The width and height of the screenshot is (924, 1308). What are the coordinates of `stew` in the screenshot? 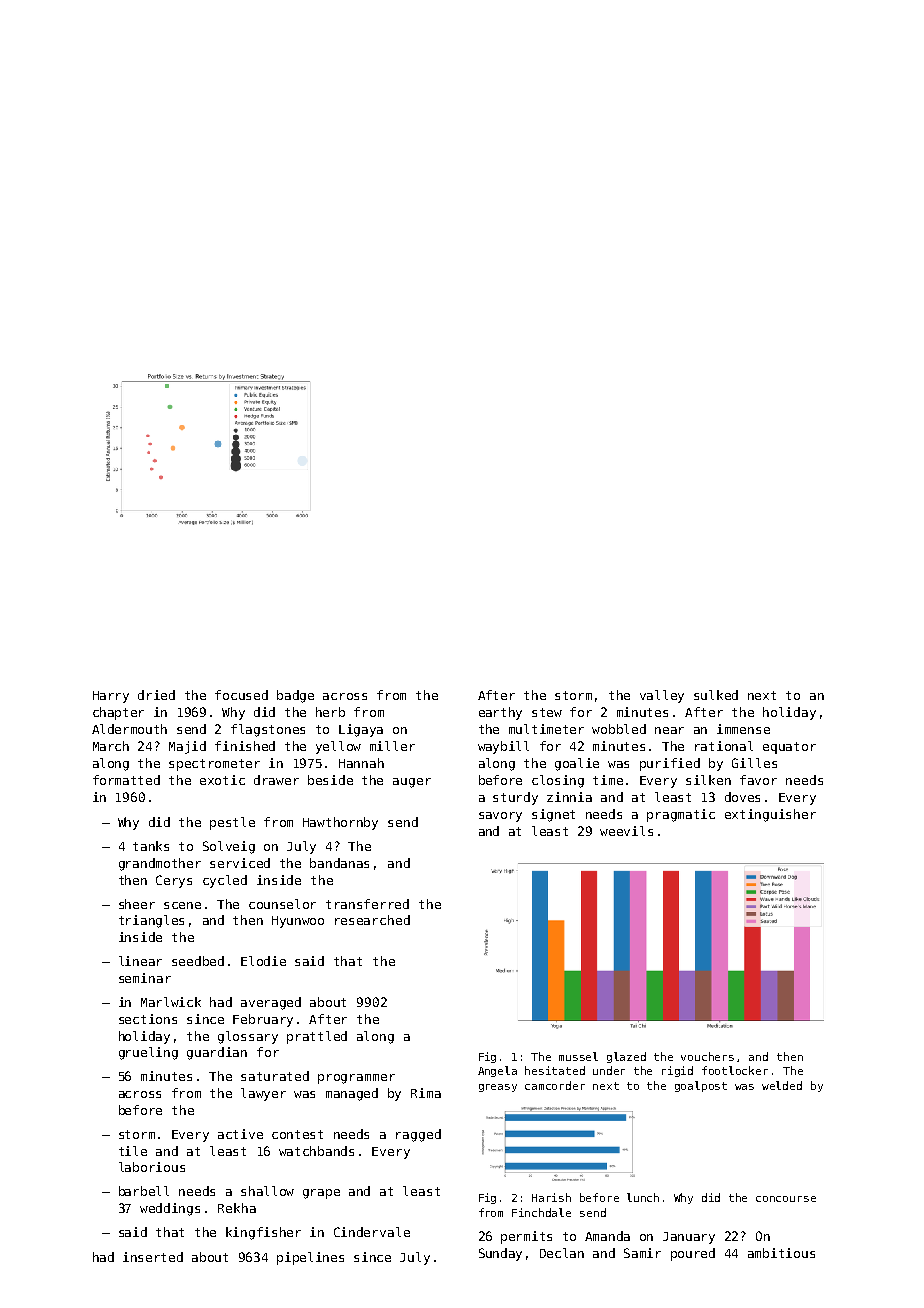 It's located at (547, 712).
